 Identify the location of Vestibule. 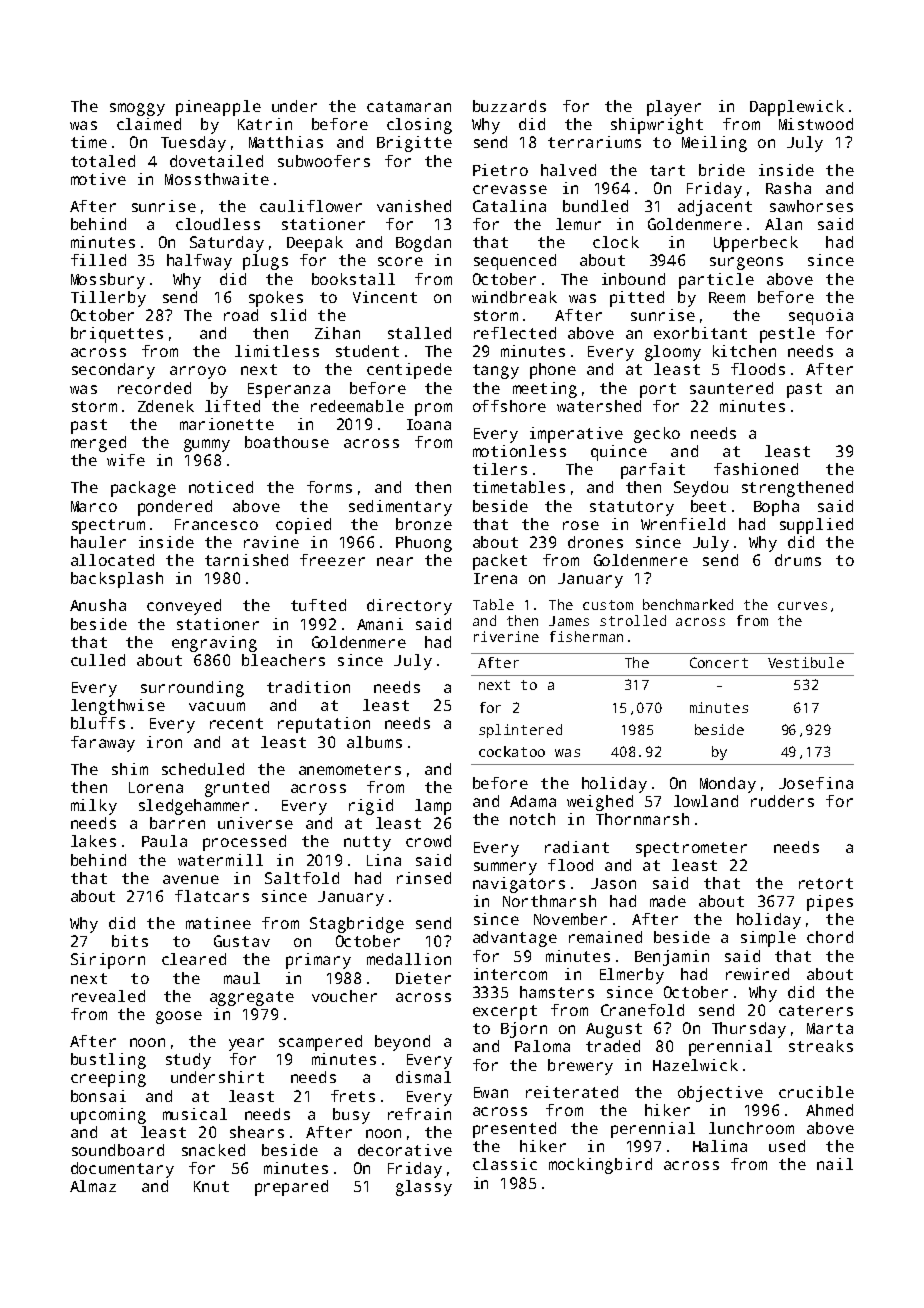
(806, 662).
